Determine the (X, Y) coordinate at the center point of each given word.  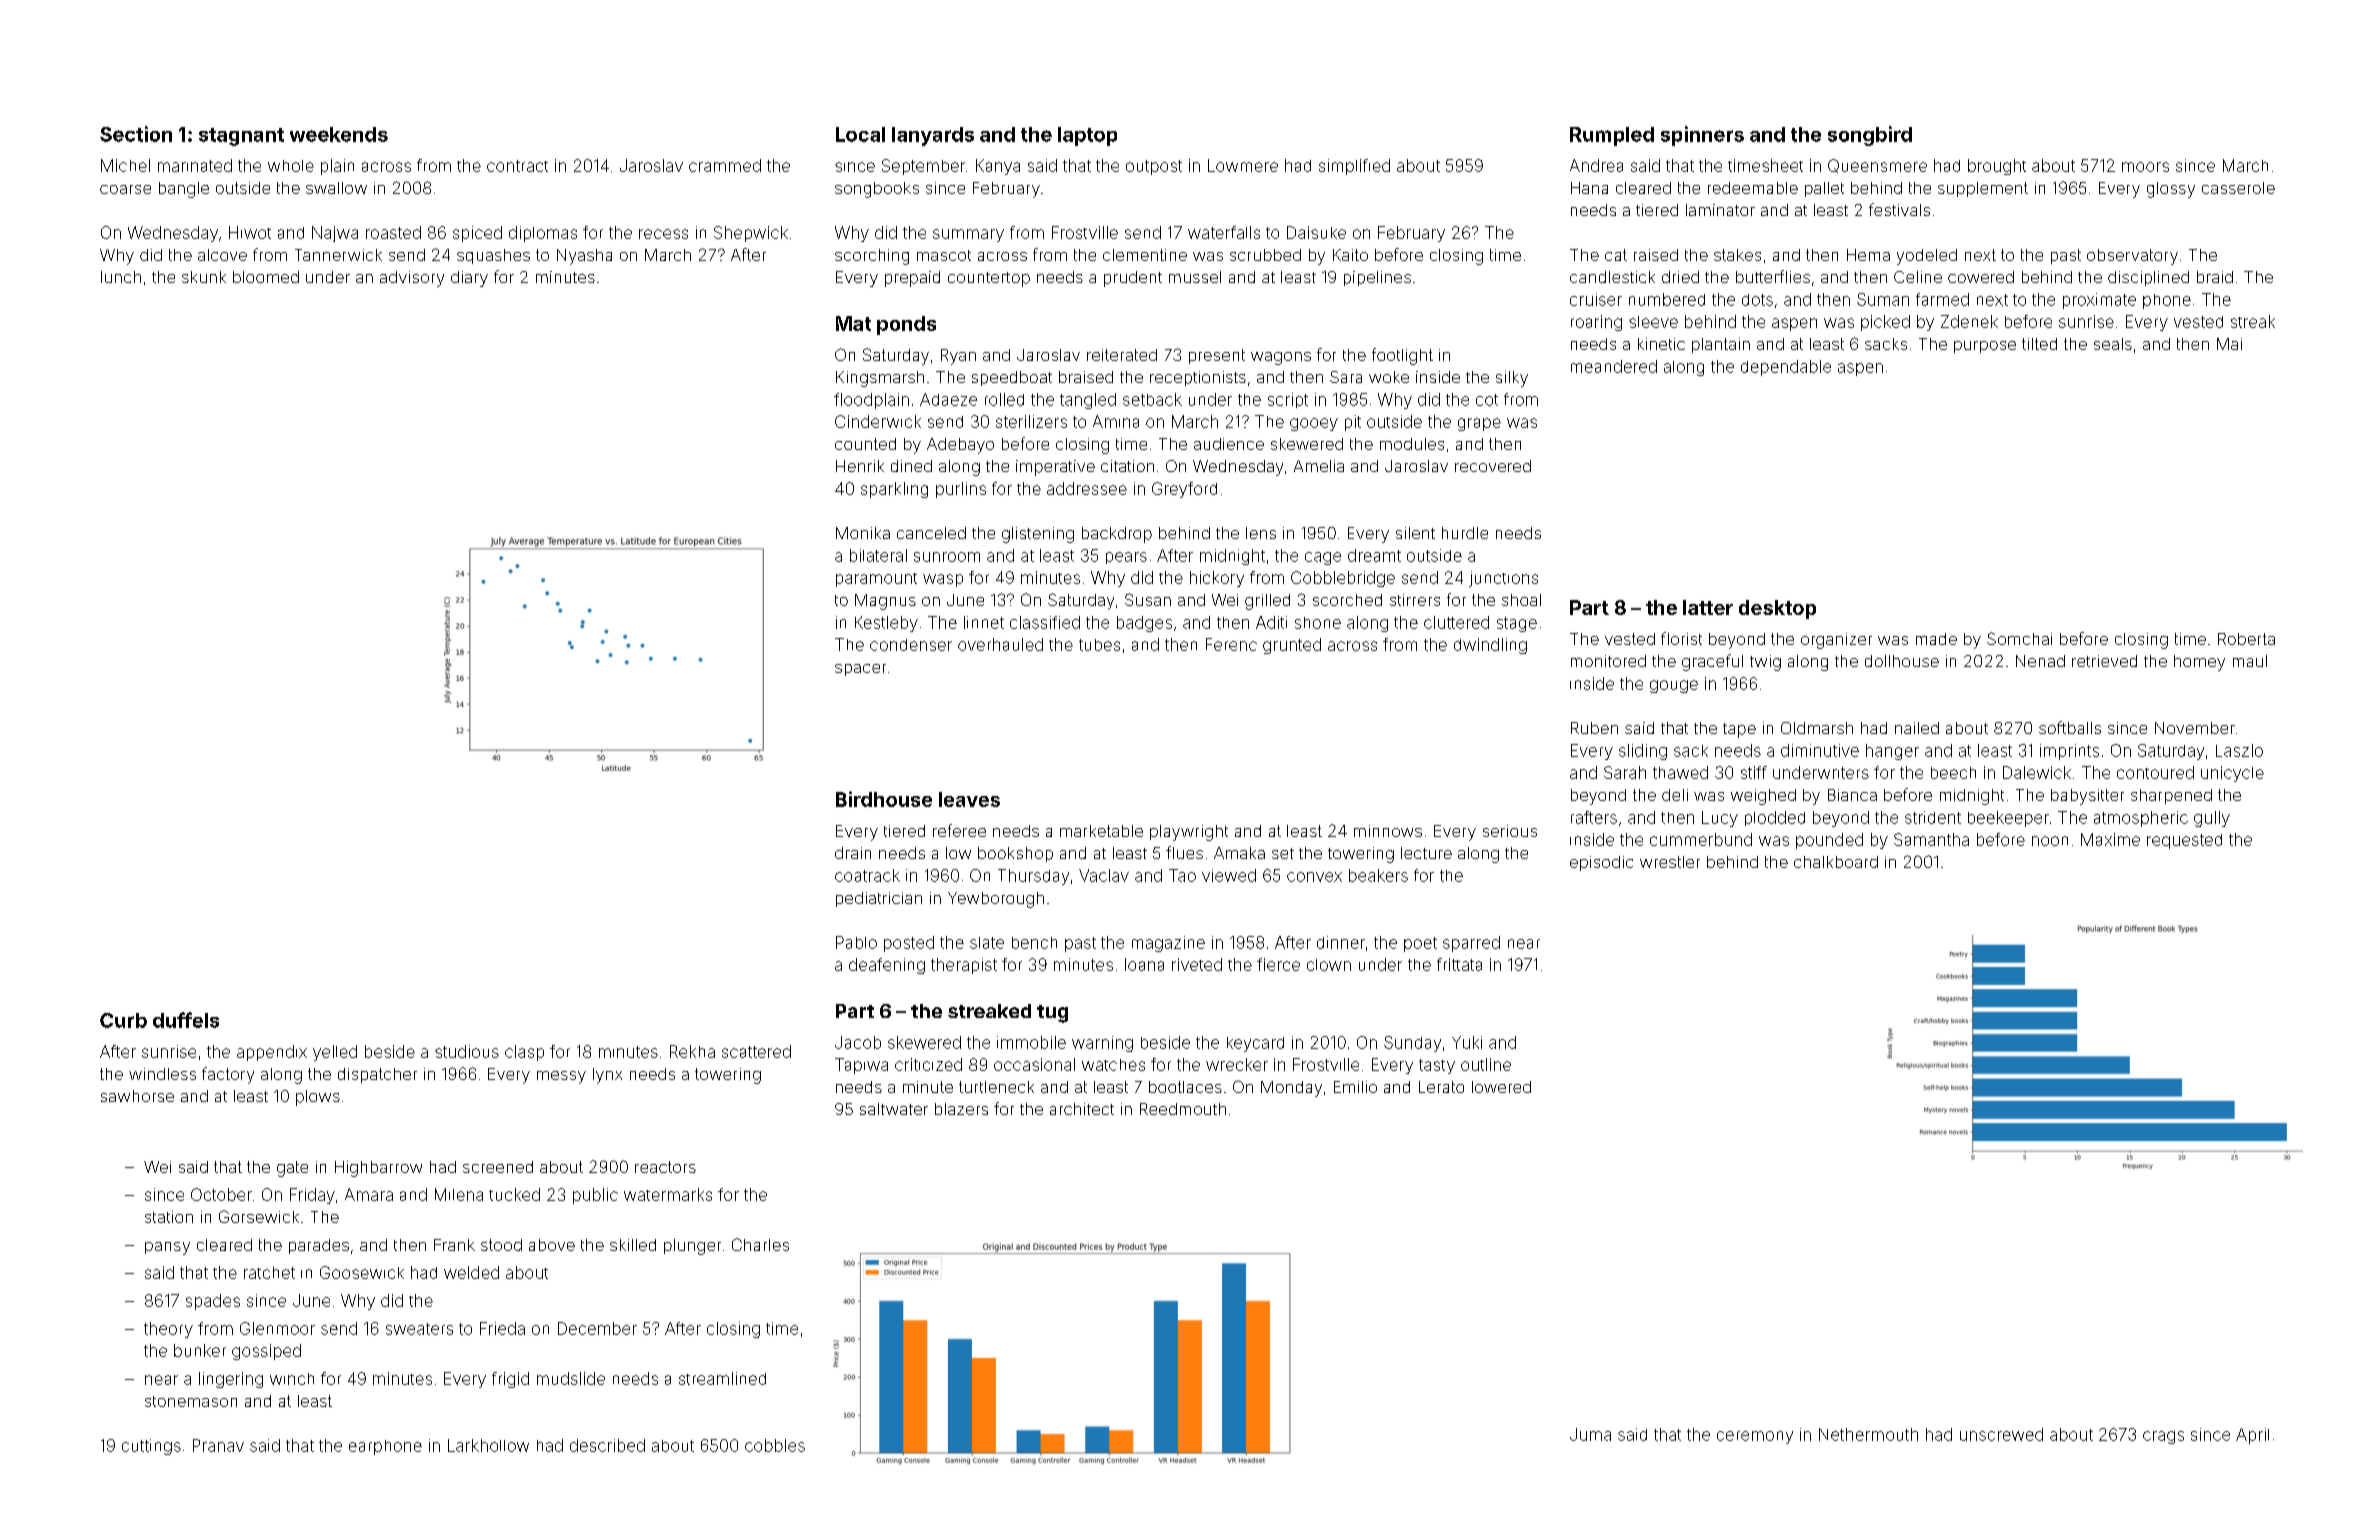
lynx (607, 1076)
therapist (964, 966)
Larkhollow (488, 1445)
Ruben (1594, 728)
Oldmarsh (1817, 728)
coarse (125, 189)
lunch (121, 277)
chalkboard (1836, 862)
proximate (2099, 301)
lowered (1501, 1087)
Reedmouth (1183, 1109)
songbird (1870, 136)
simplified (1354, 167)
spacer (860, 670)
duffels (186, 1020)
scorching (872, 257)
